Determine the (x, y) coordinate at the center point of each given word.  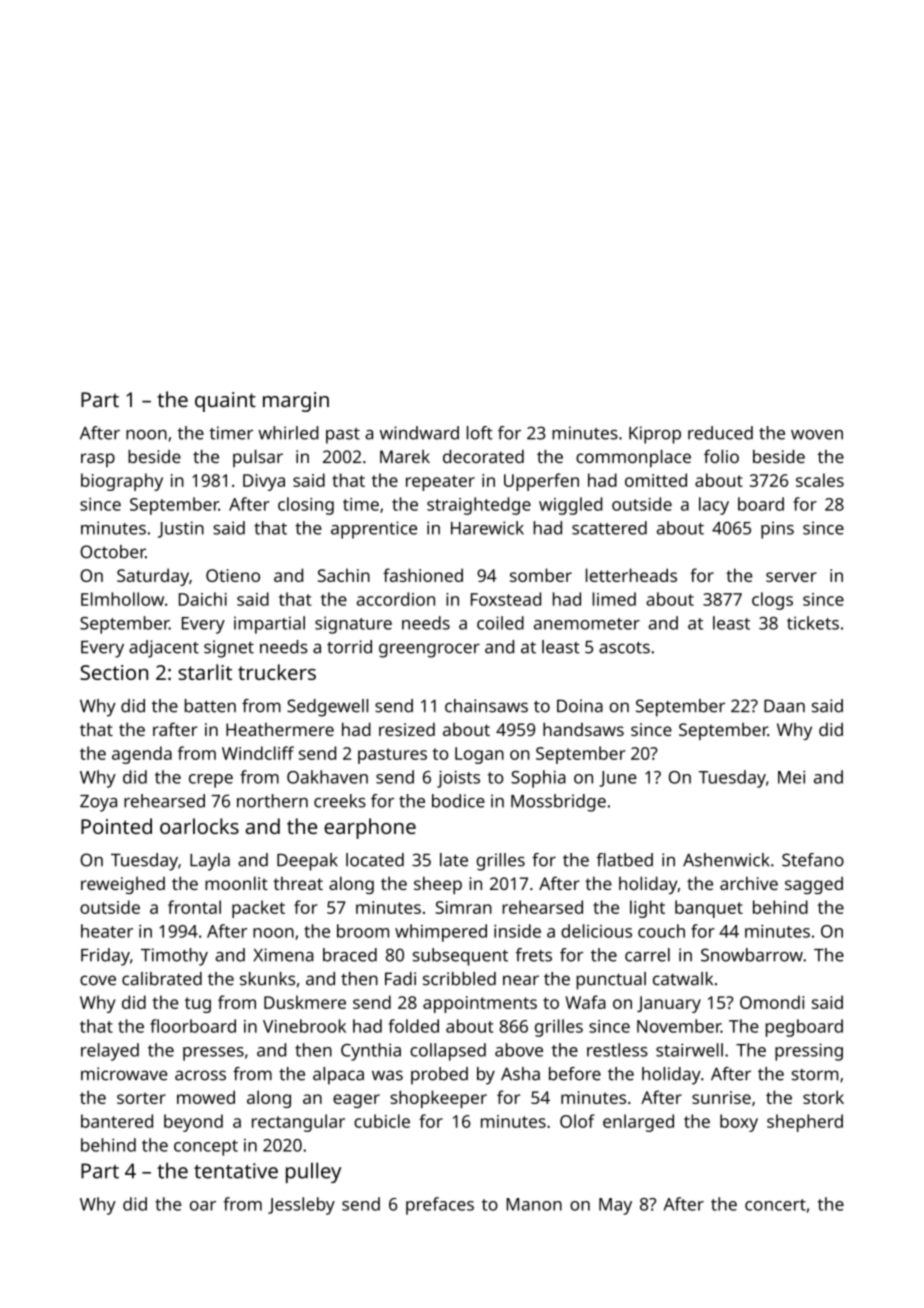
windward (419, 433)
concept (206, 1148)
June (618, 779)
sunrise (721, 1097)
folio (721, 456)
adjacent (164, 649)
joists (458, 779)
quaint (225, 402)
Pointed (116, 826)
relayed (110, 1052)
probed (439, 1076)
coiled (500, 623)
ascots (624, 647)
